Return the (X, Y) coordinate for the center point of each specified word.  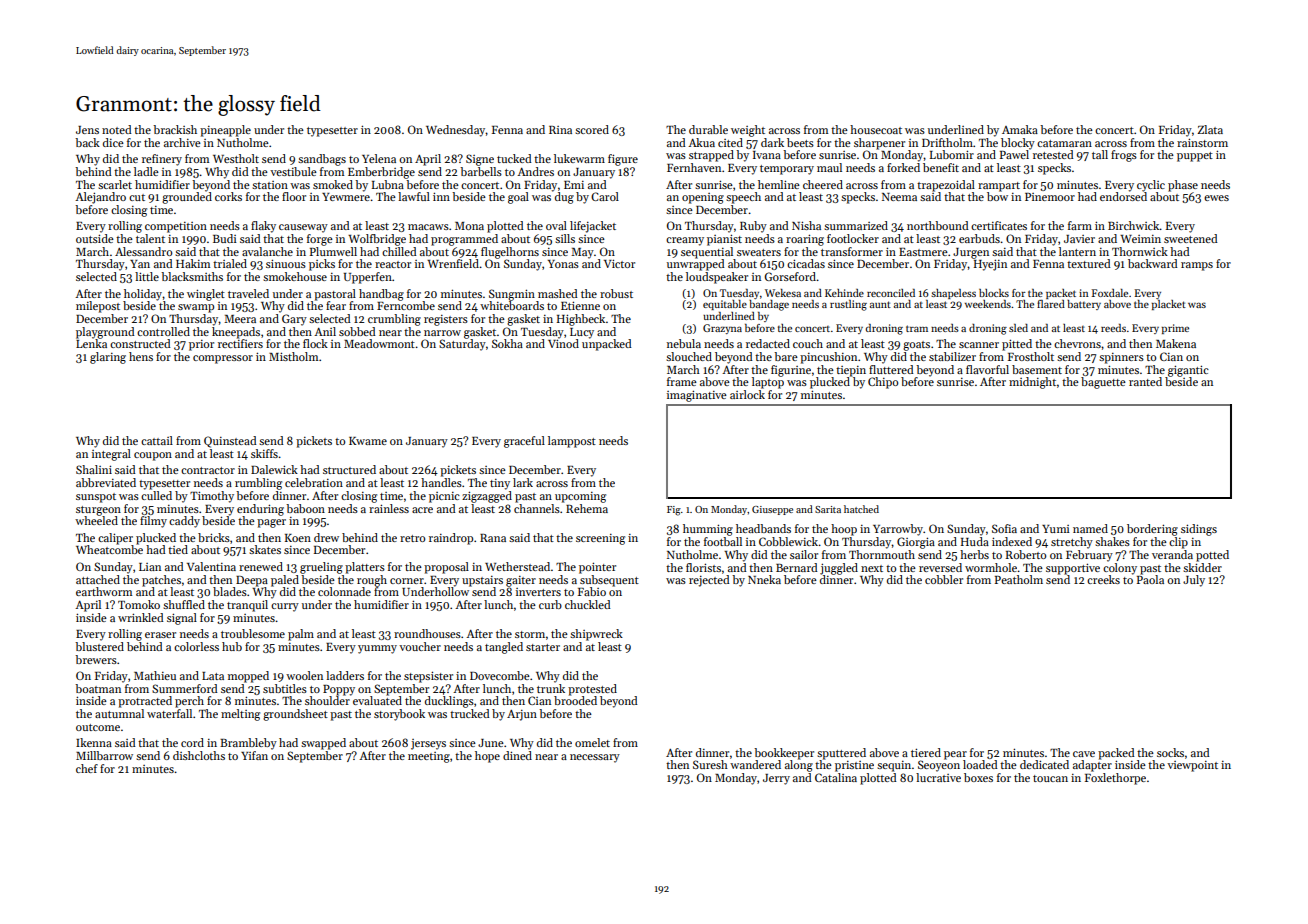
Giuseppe (772, 510)
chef (87, 768)
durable (708, 129)
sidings (1199, 530)
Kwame (368, 441)
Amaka (1020, 129)
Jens (87, 130)
